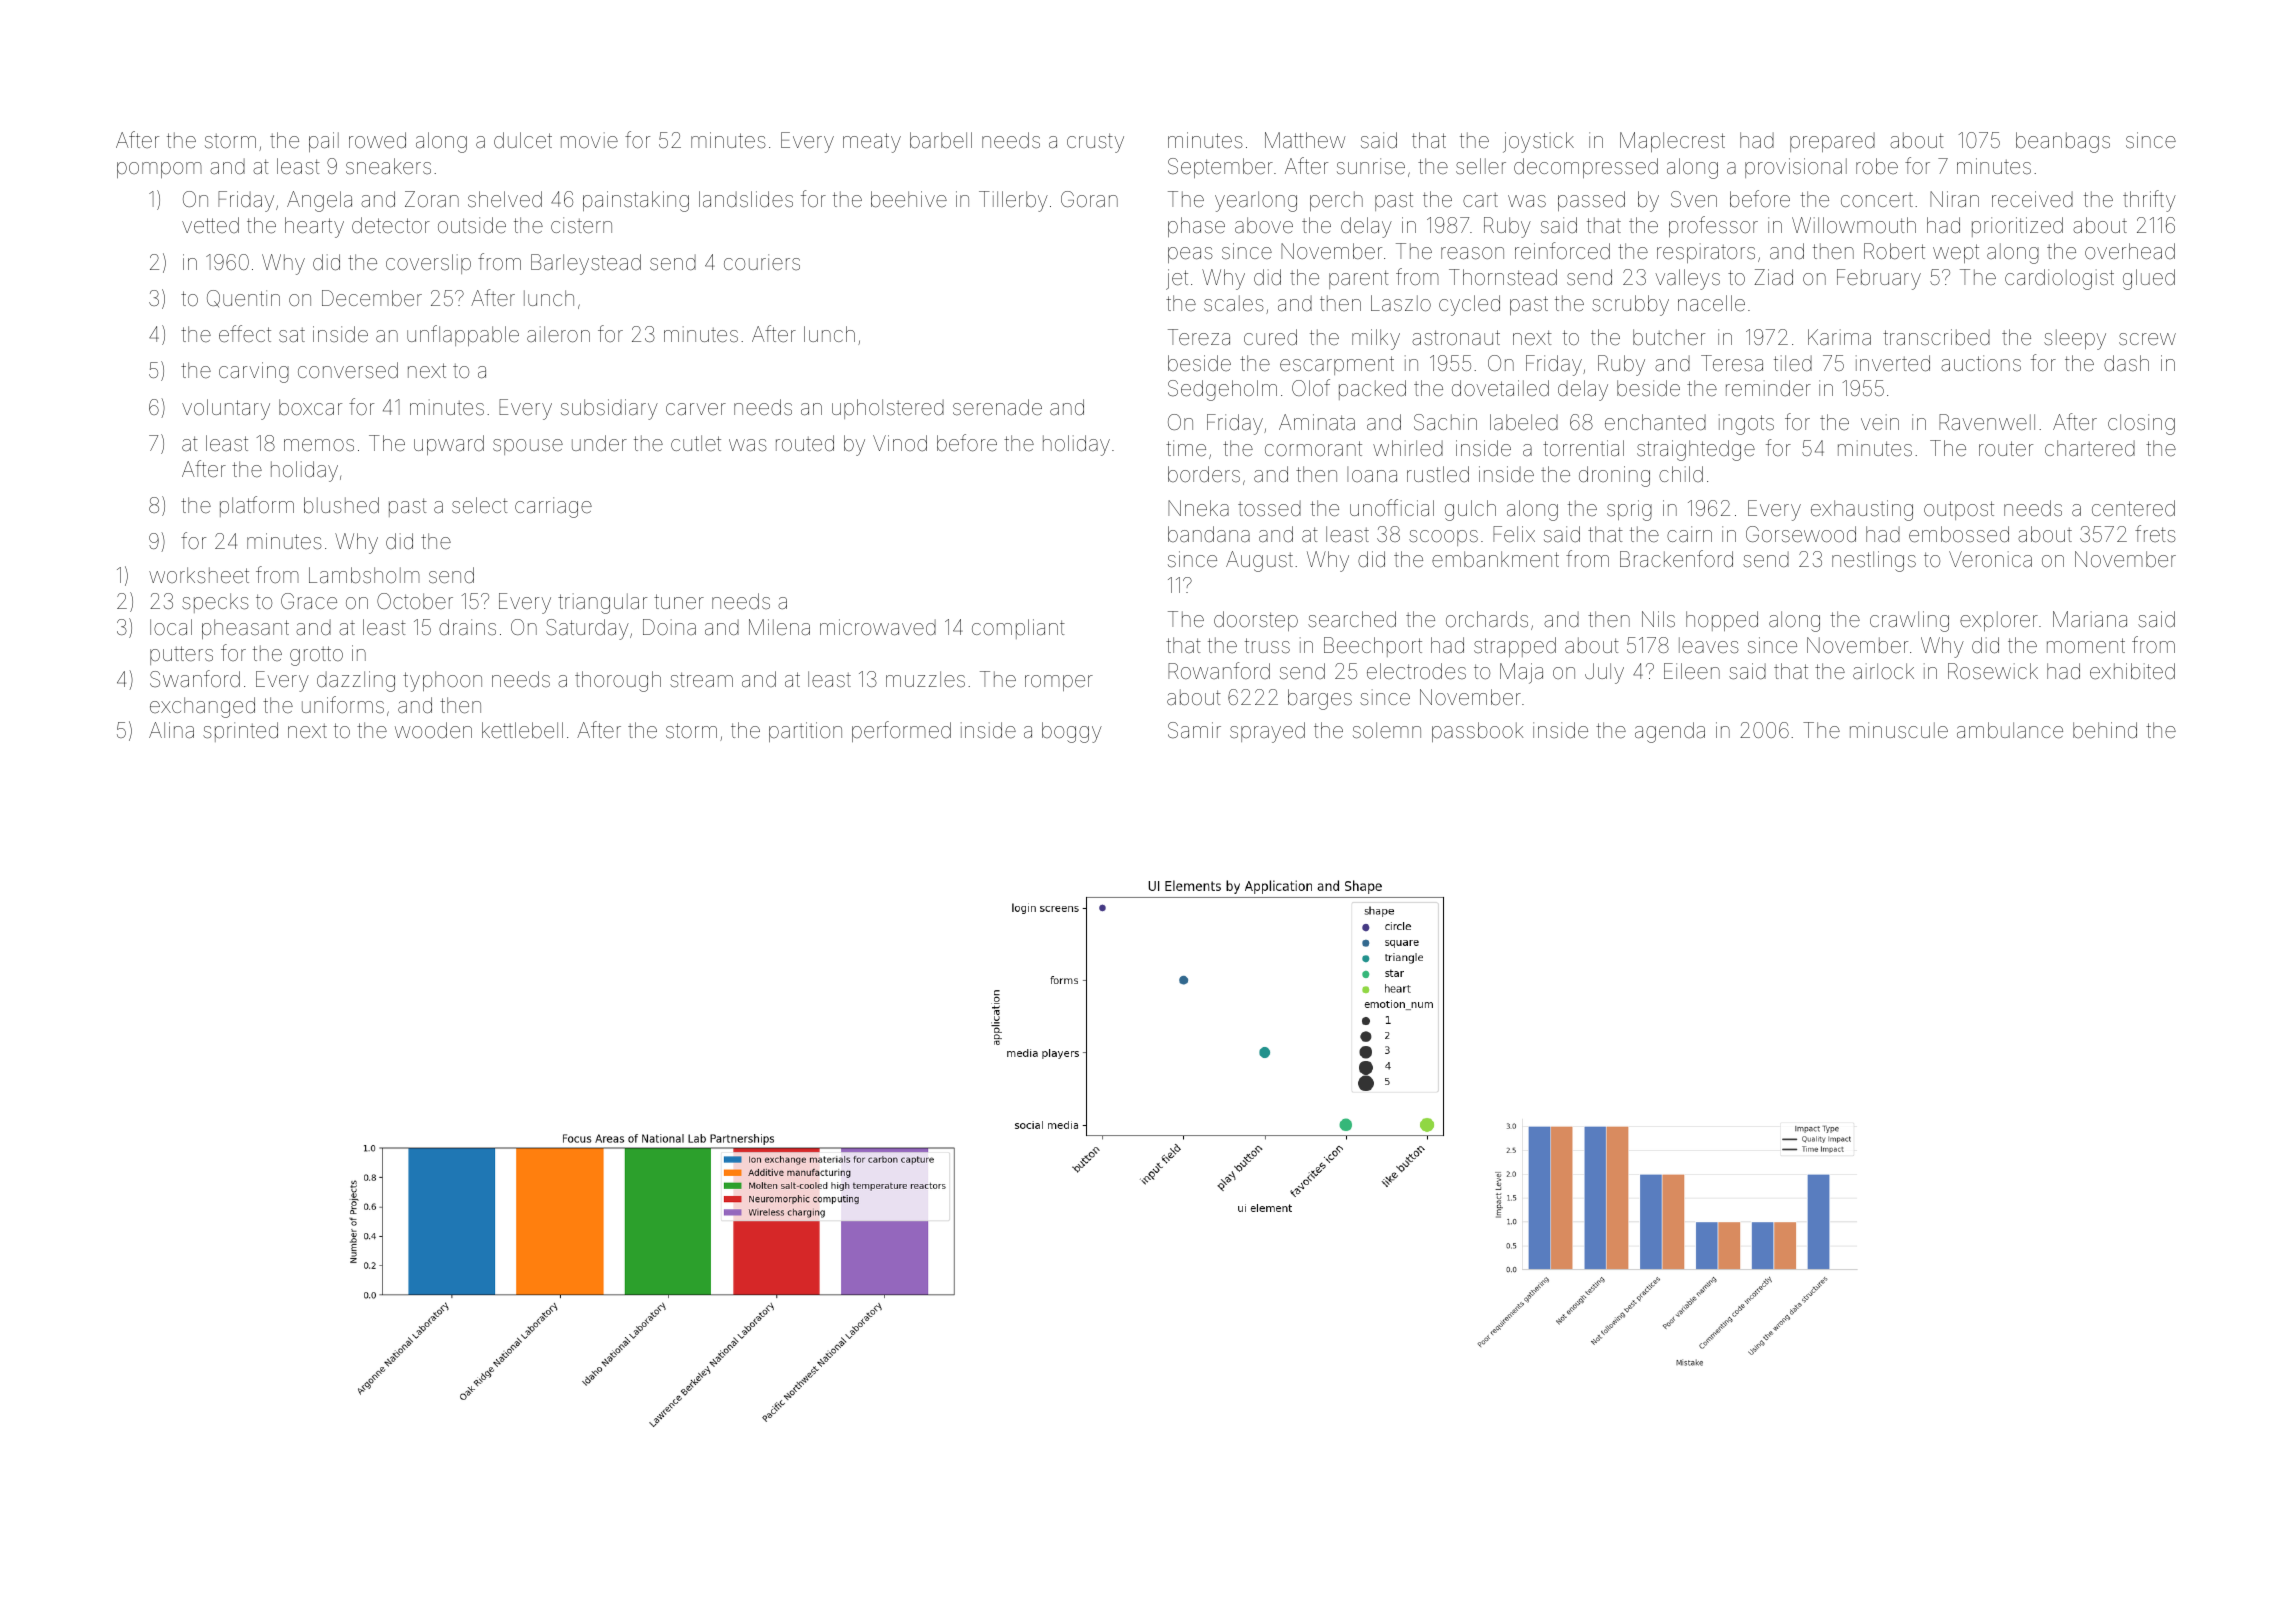 This screenshot has width=2292, height=1620. Describe the element at coordinates (1018, 629) in the screenshot. I see `compliant` at that location.
